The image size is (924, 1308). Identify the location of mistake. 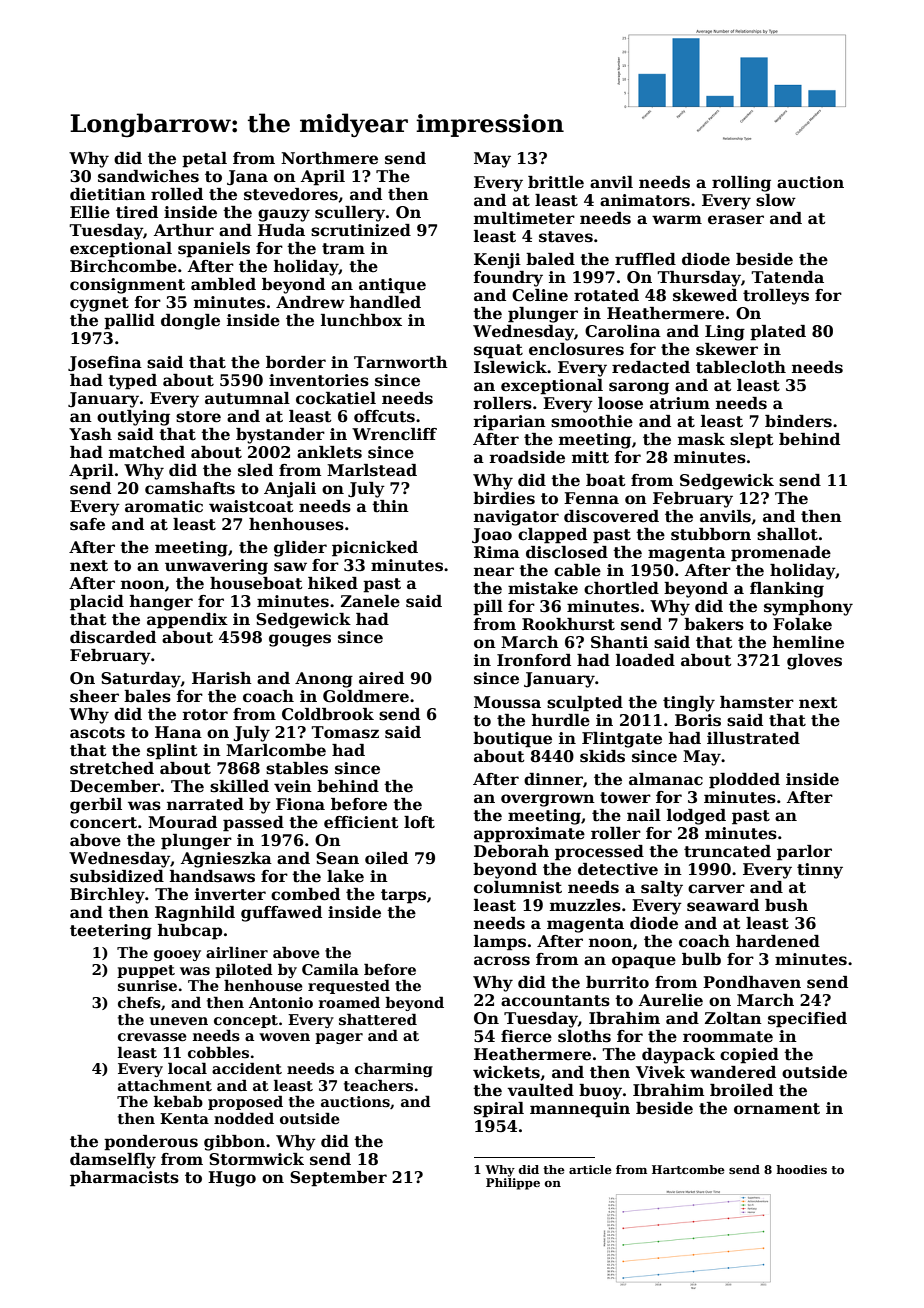
(543, 588).
